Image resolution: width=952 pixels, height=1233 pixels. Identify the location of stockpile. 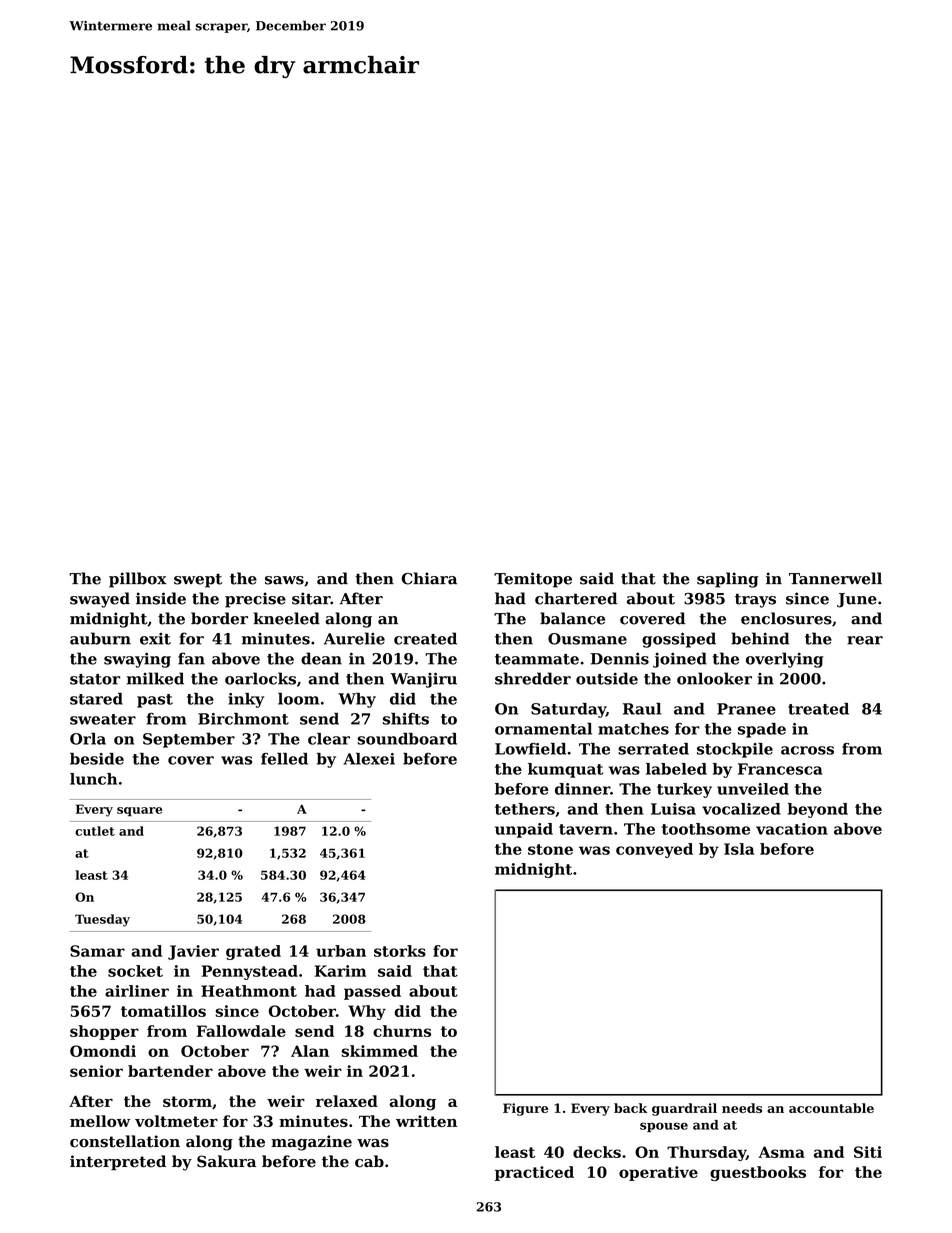
(735, 750).
